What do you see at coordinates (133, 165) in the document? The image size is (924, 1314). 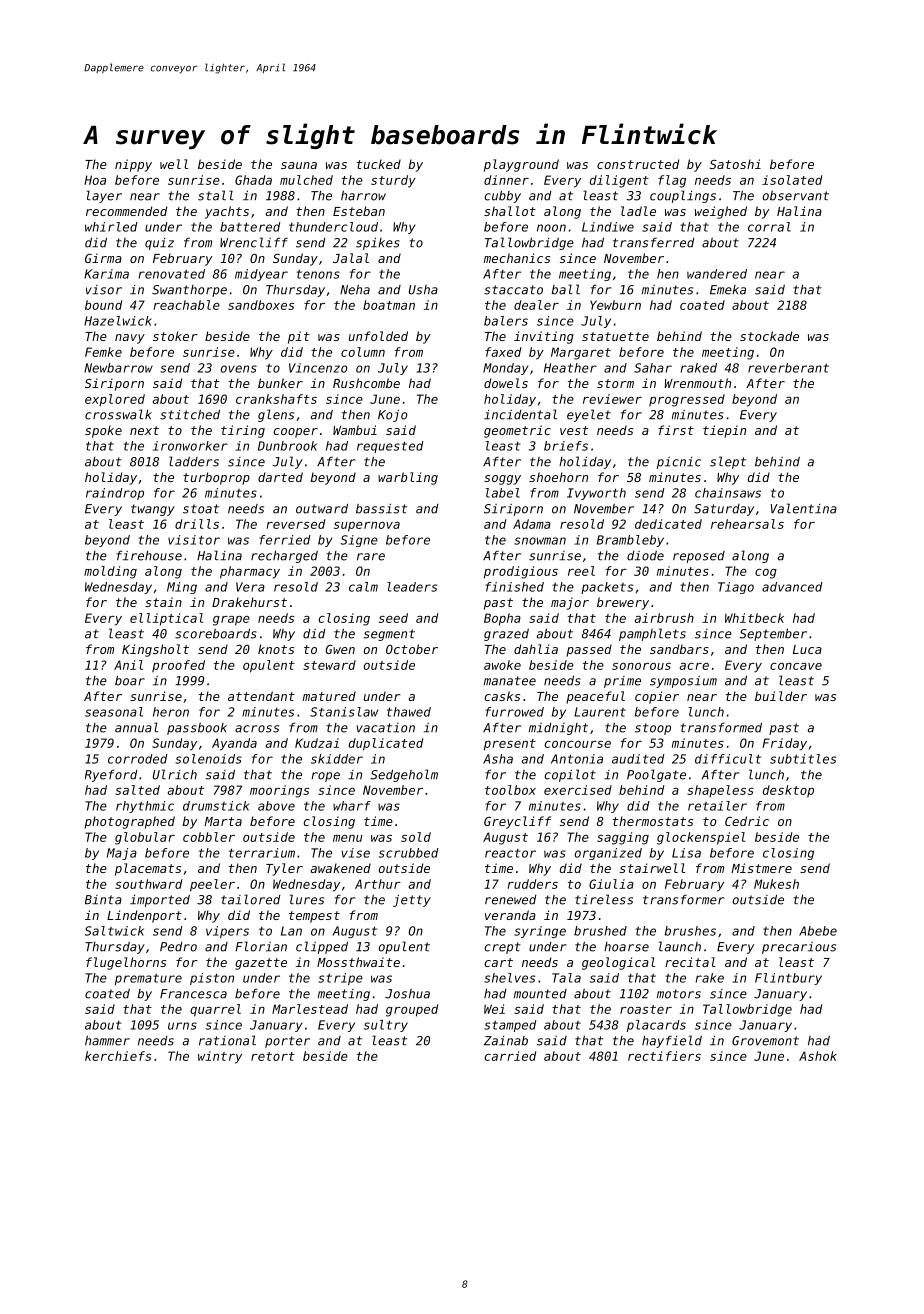 I see `nippy` at bounding box center [133, 165].
